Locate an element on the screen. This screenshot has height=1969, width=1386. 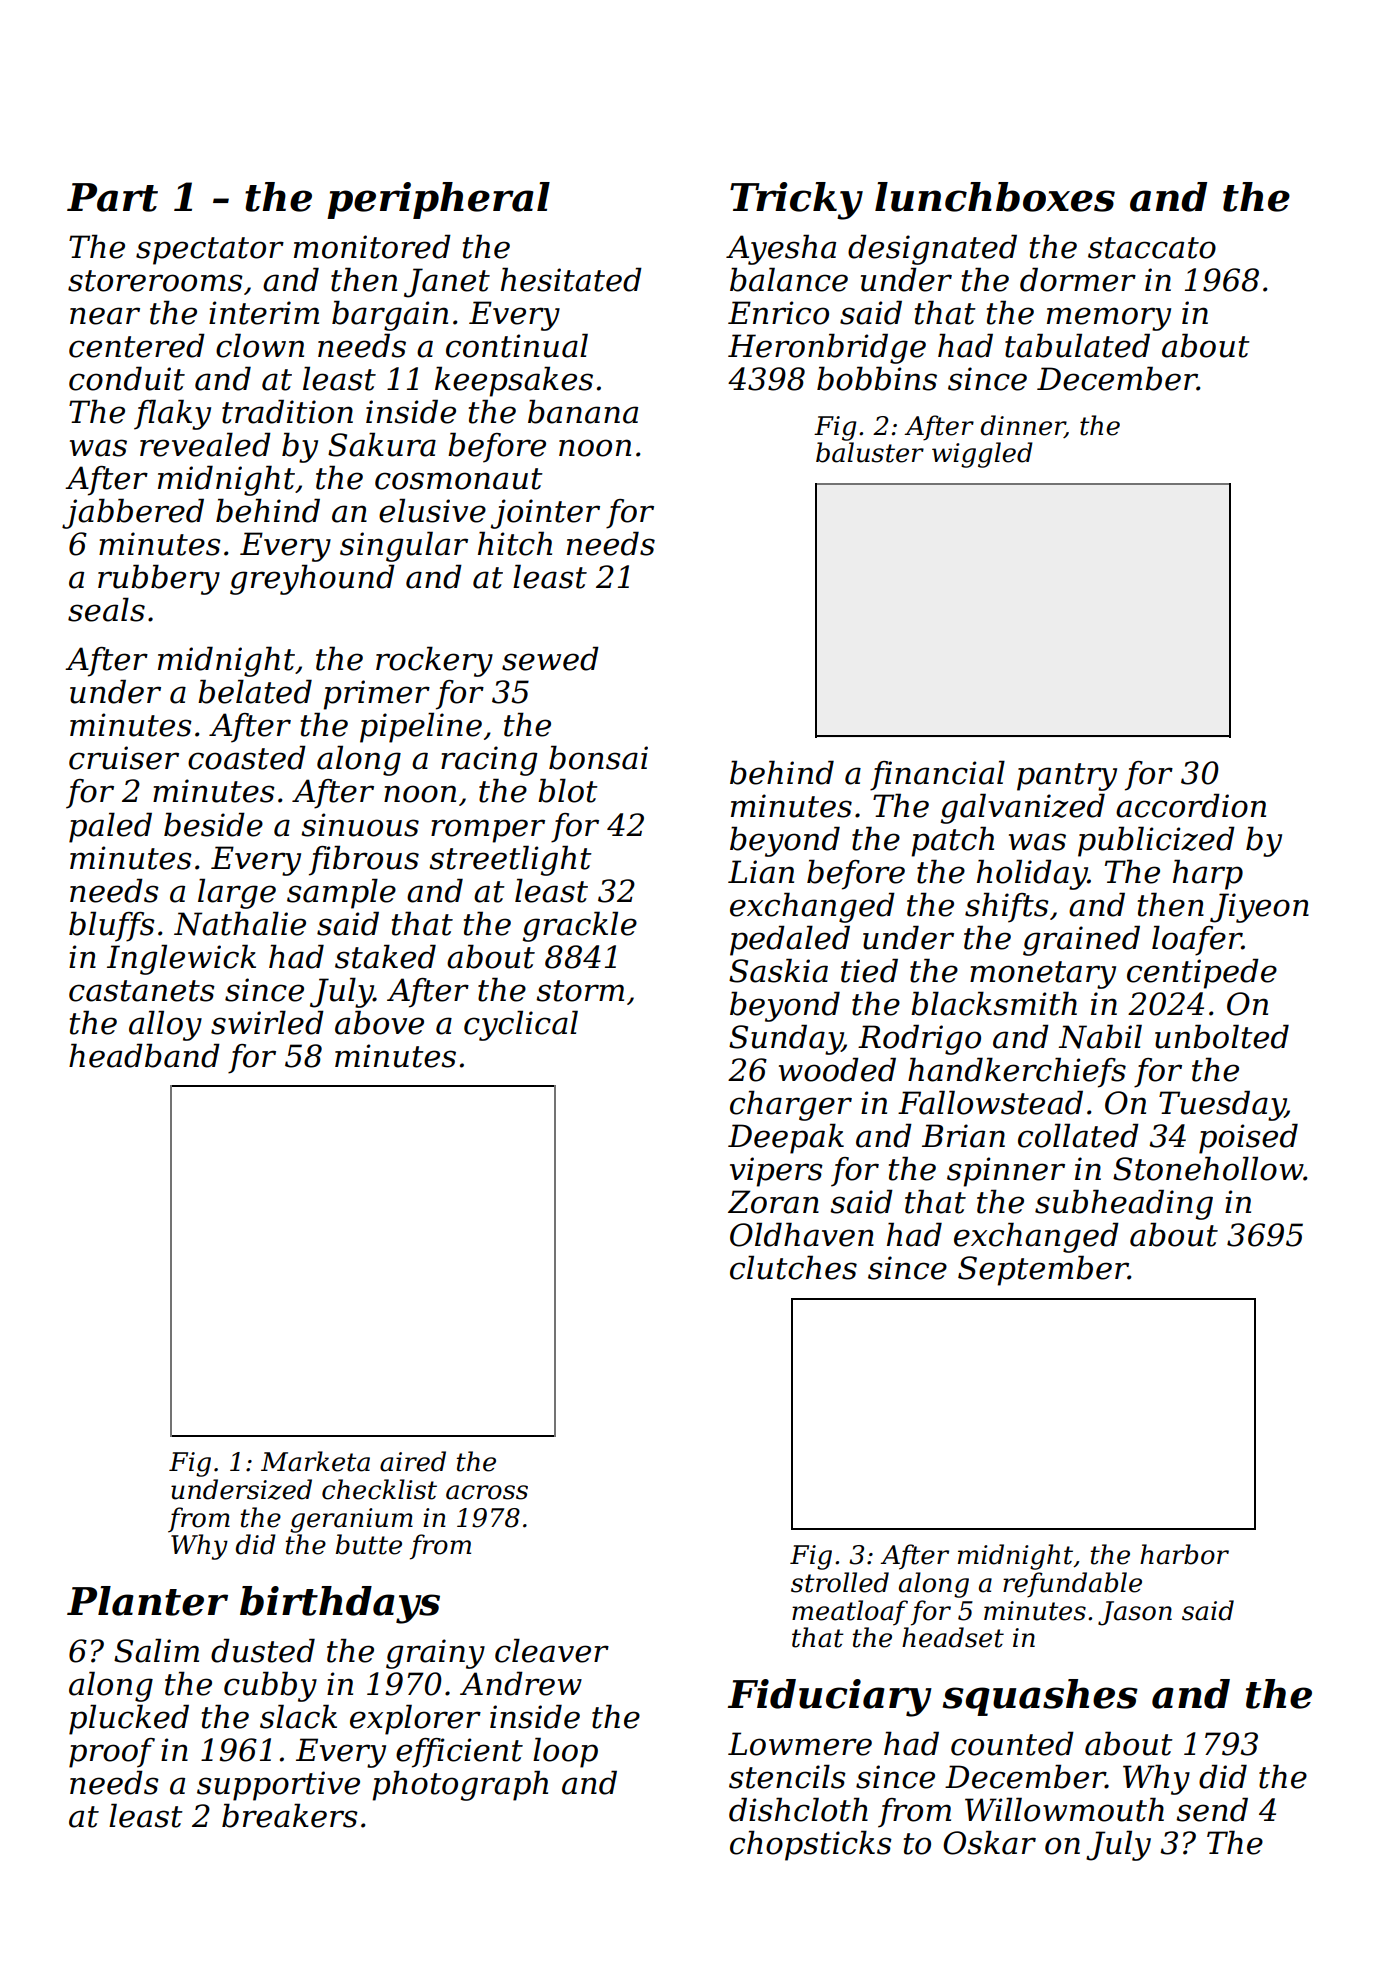
grackle is located at coordinates (580, 926).
